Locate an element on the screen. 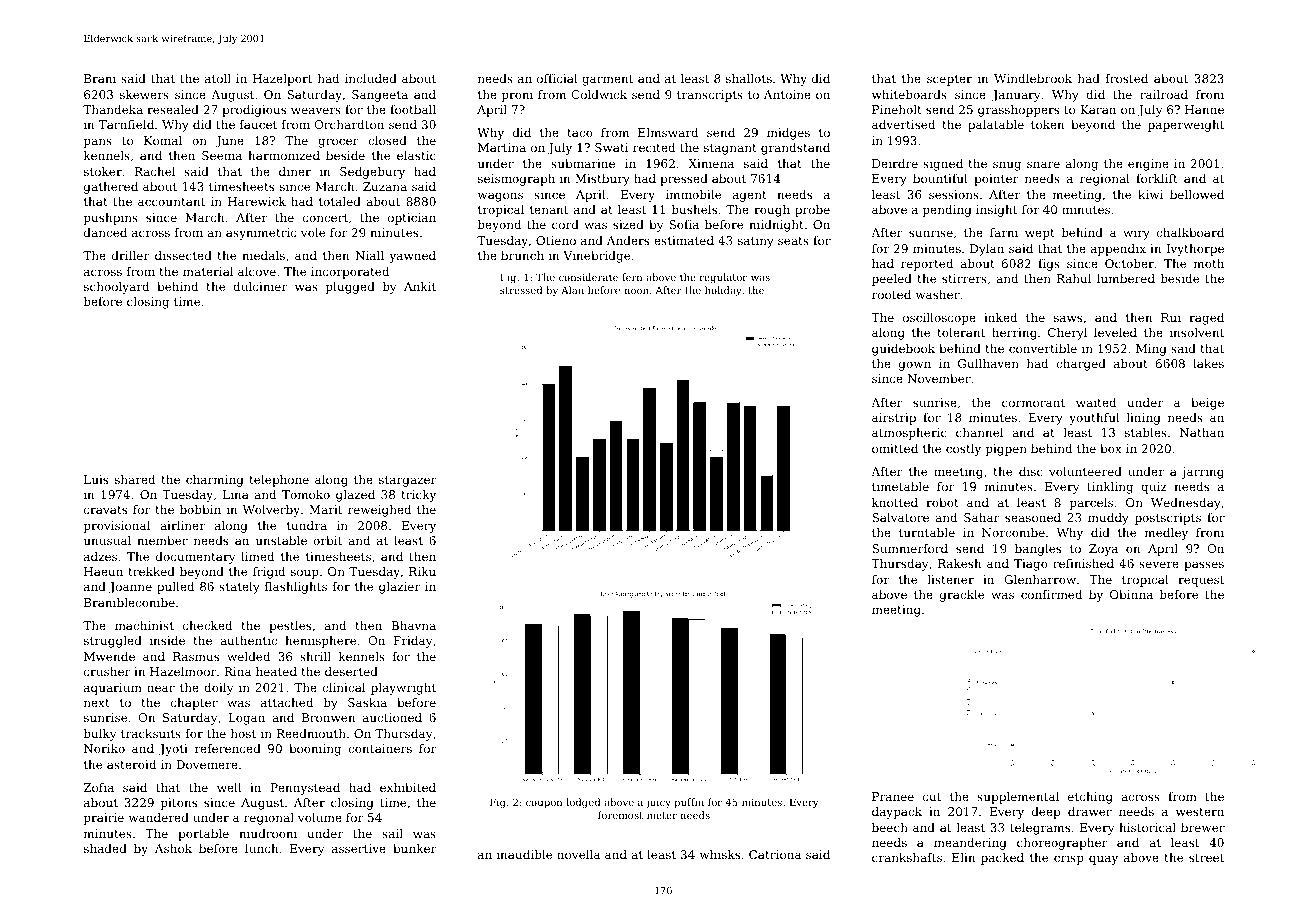  Tarnfield is located at coordinates (126, 124).
